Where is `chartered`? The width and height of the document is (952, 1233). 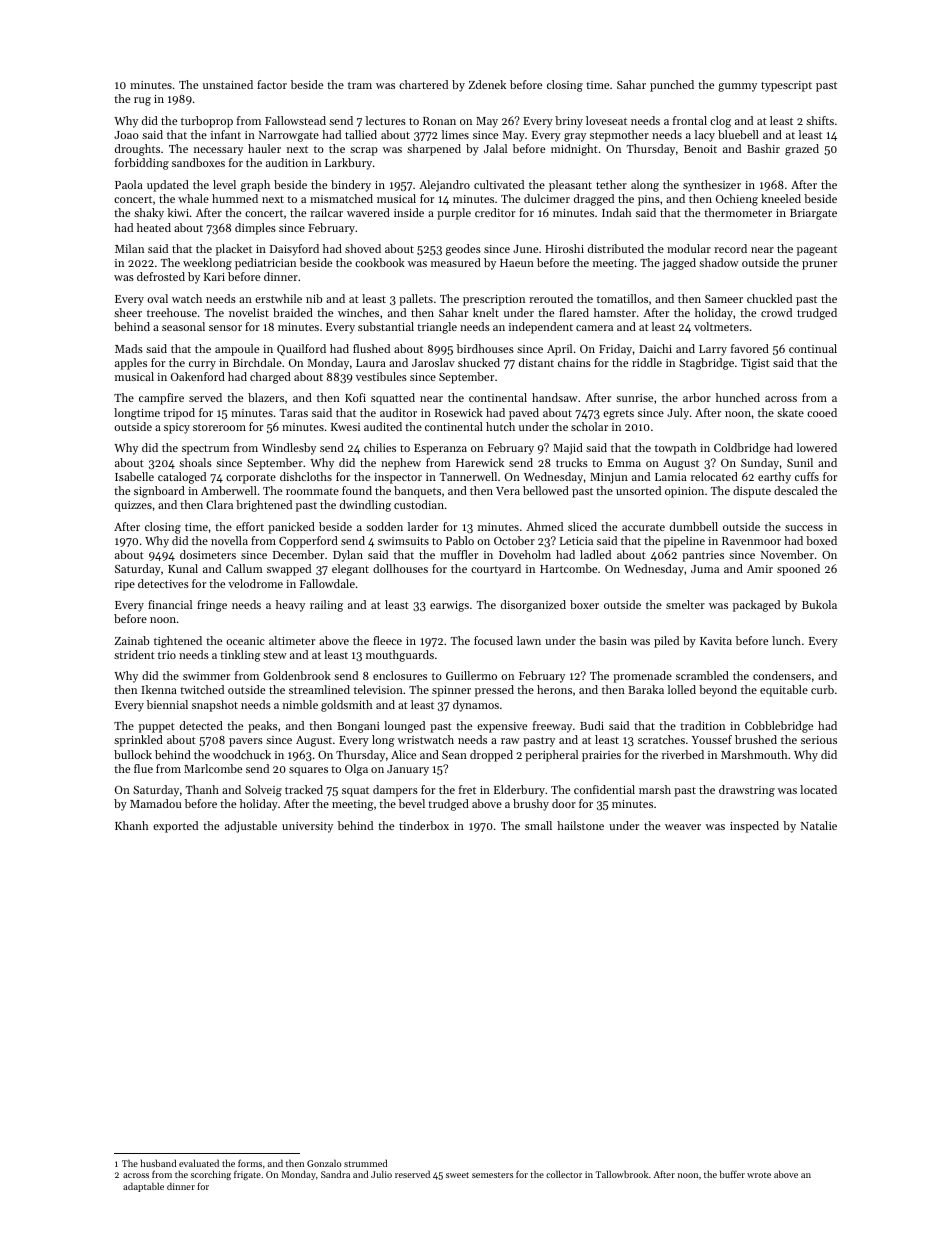
chartered is located at coordinates (423, 84).
